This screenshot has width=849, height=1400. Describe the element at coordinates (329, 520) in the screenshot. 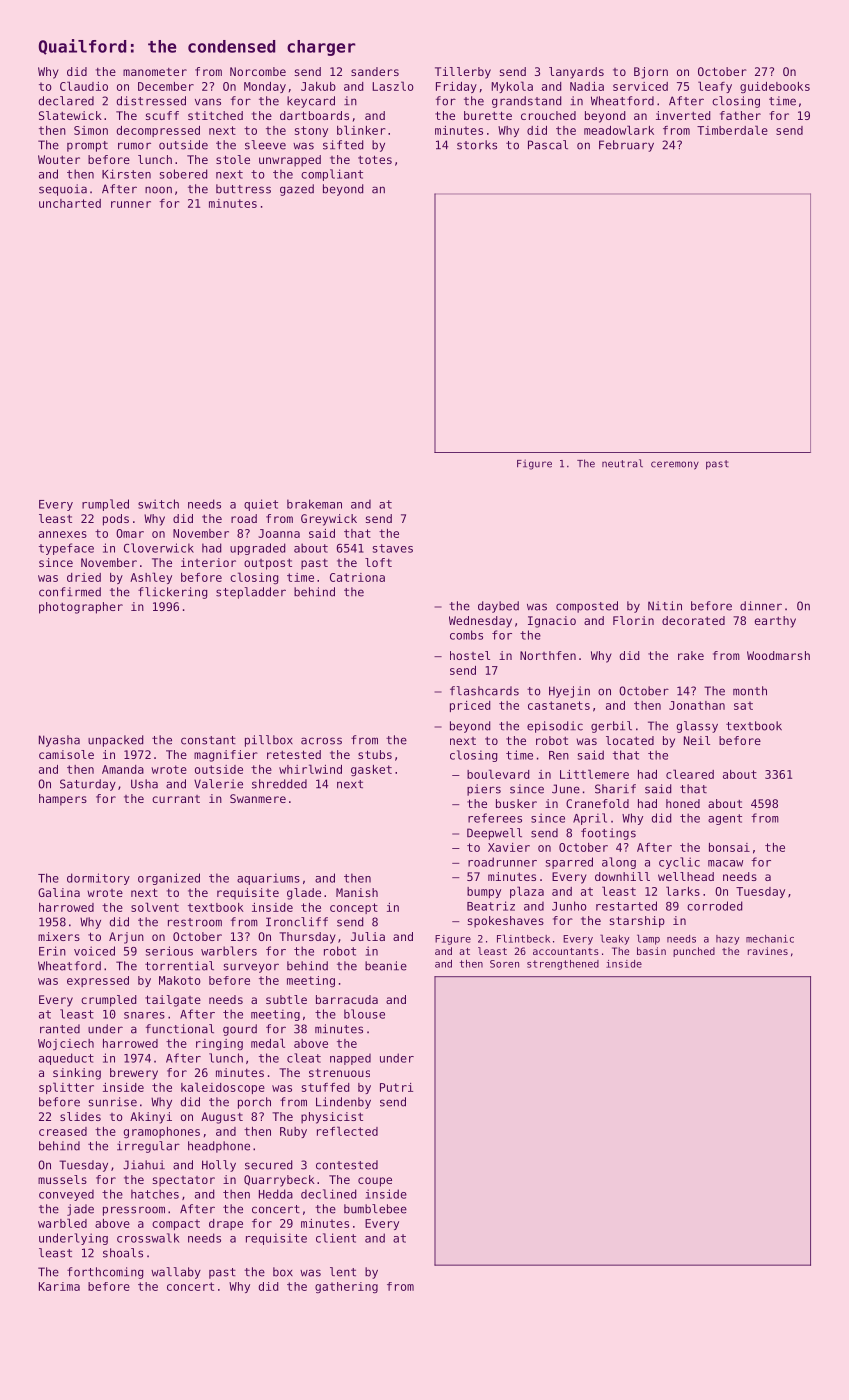

I see `Greywick` at that location.
